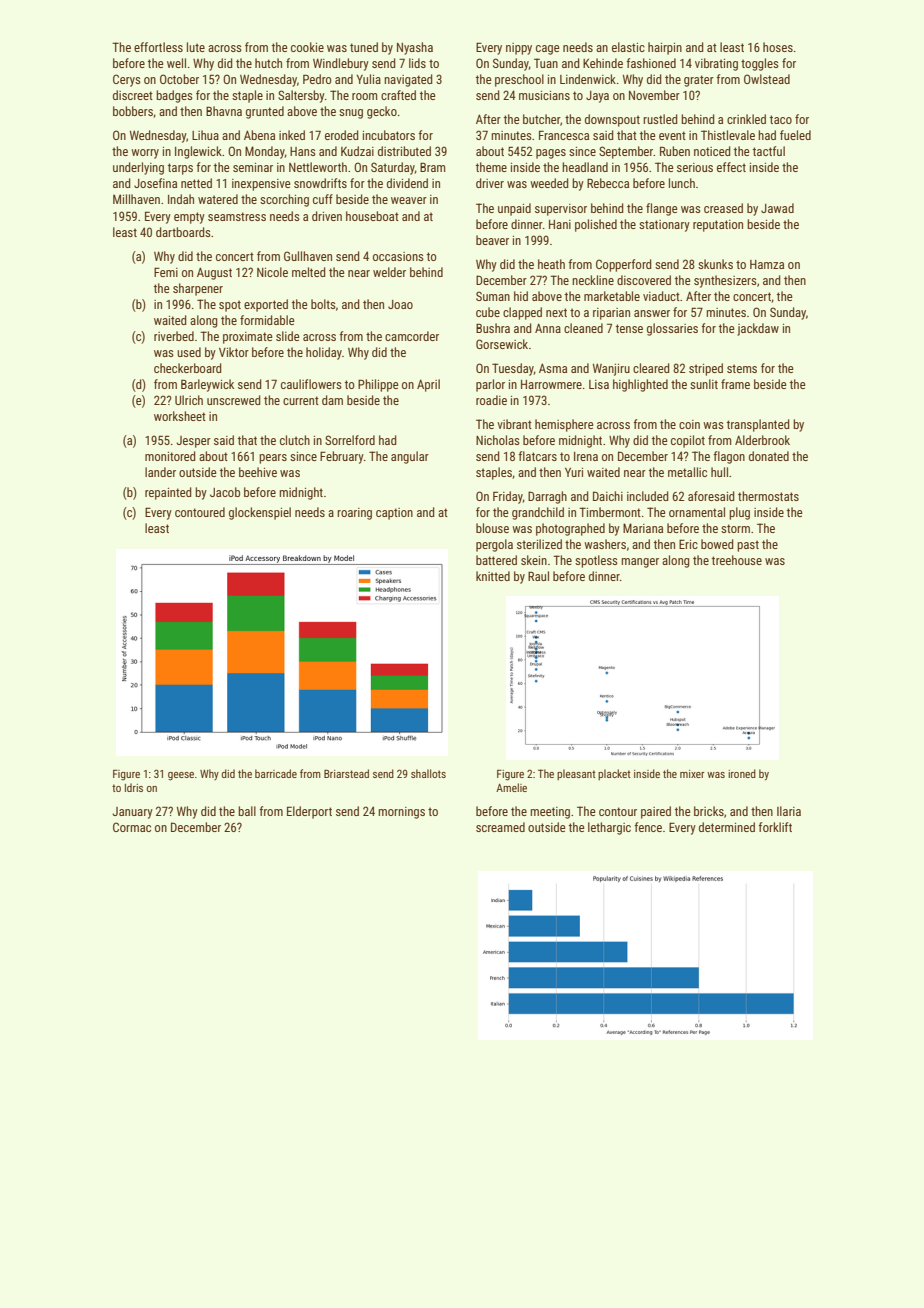 This screenshot has height=1308, width=924. I want to click on Elderport, so click(309, 812).
